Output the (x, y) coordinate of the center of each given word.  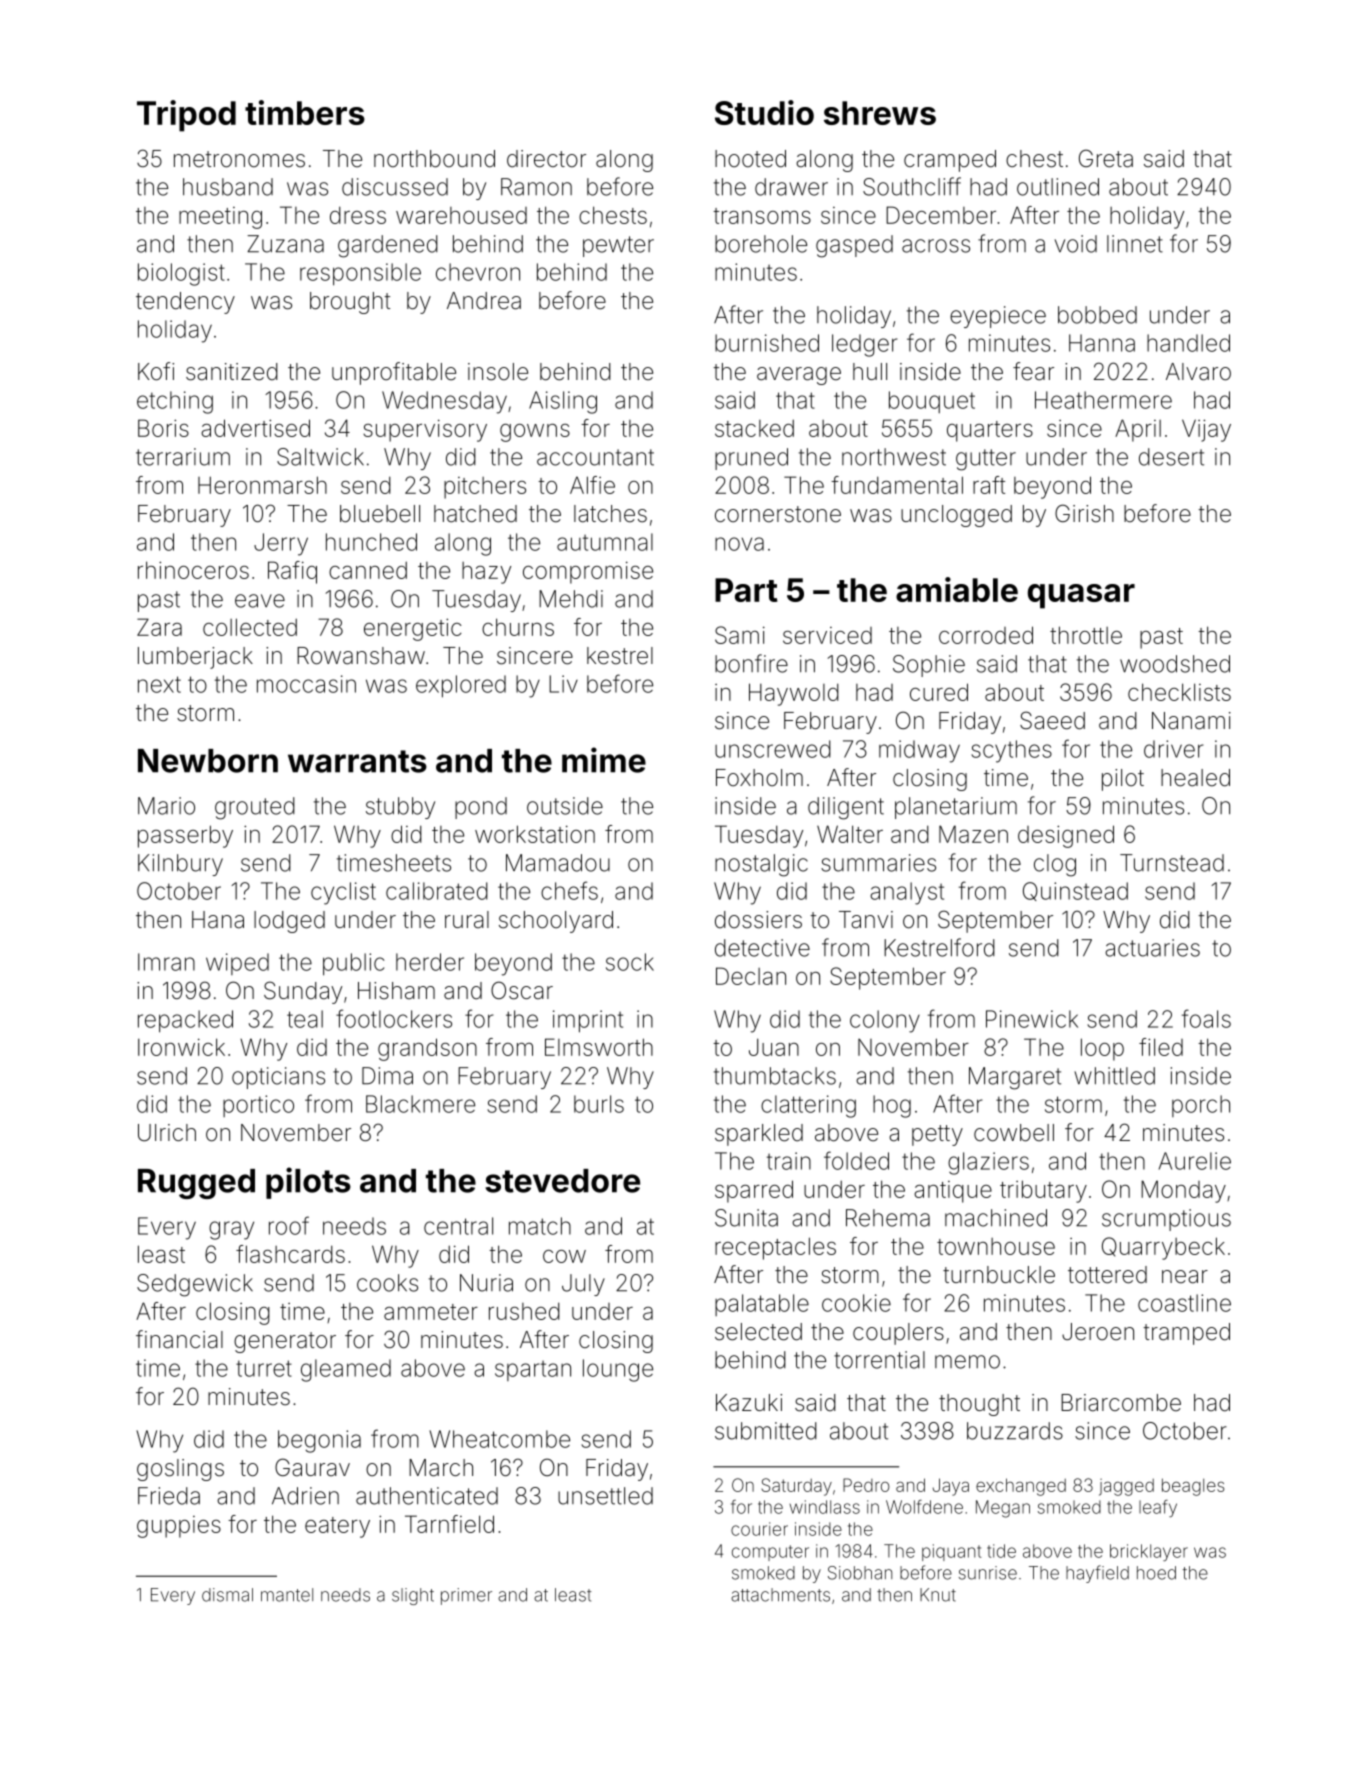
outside (565, 806)
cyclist (343, 893)
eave (260, 601)
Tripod (186, 116)
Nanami (1191, 721)
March (441, 1468)
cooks (387, 1283)
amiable (957, 589)
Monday (1183, 1191)
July (583, 1285)
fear (1033, 371)
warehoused (461, 215)
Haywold (794, 694)
